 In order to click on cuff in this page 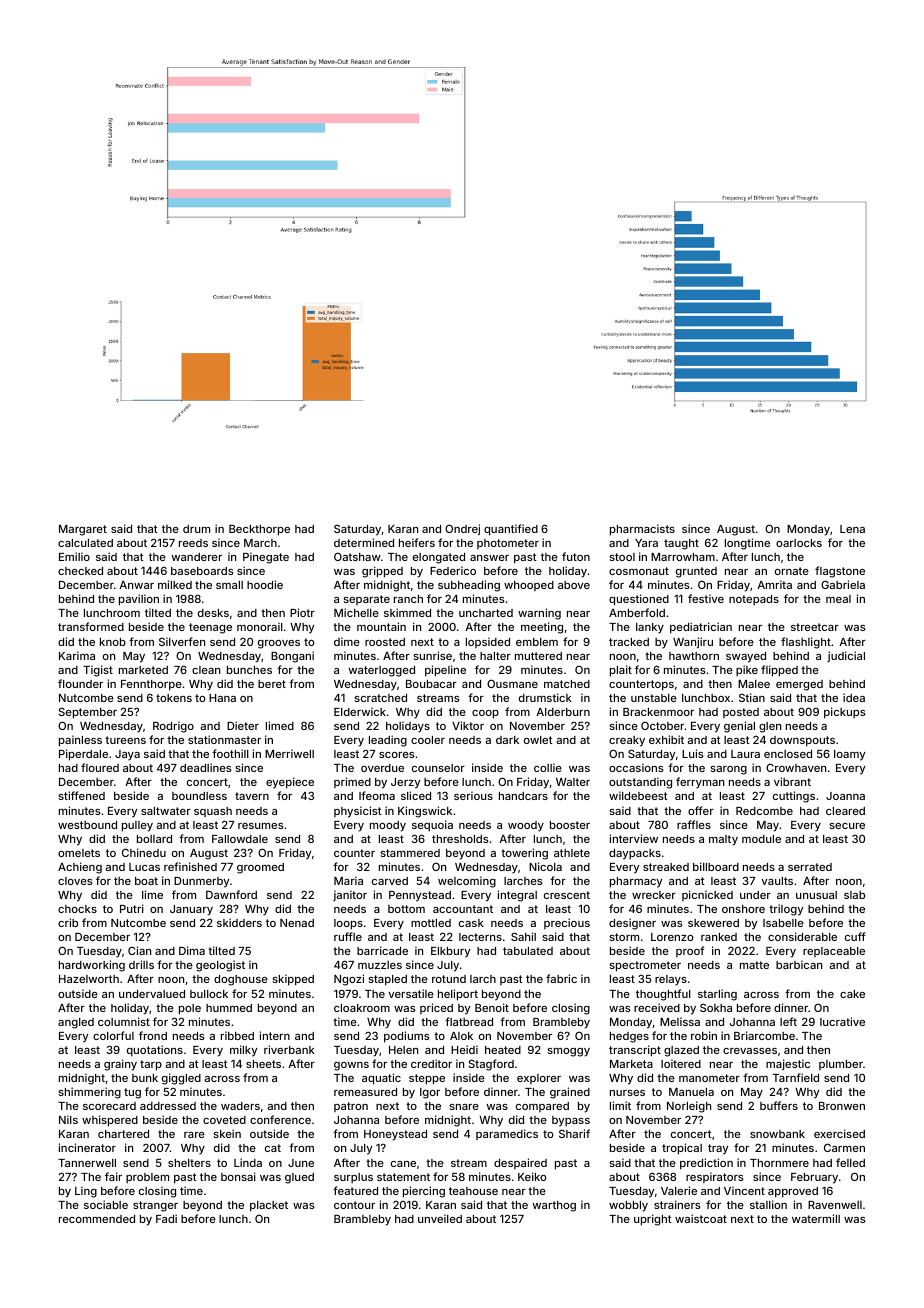, I will do `click(855, 936)`.
